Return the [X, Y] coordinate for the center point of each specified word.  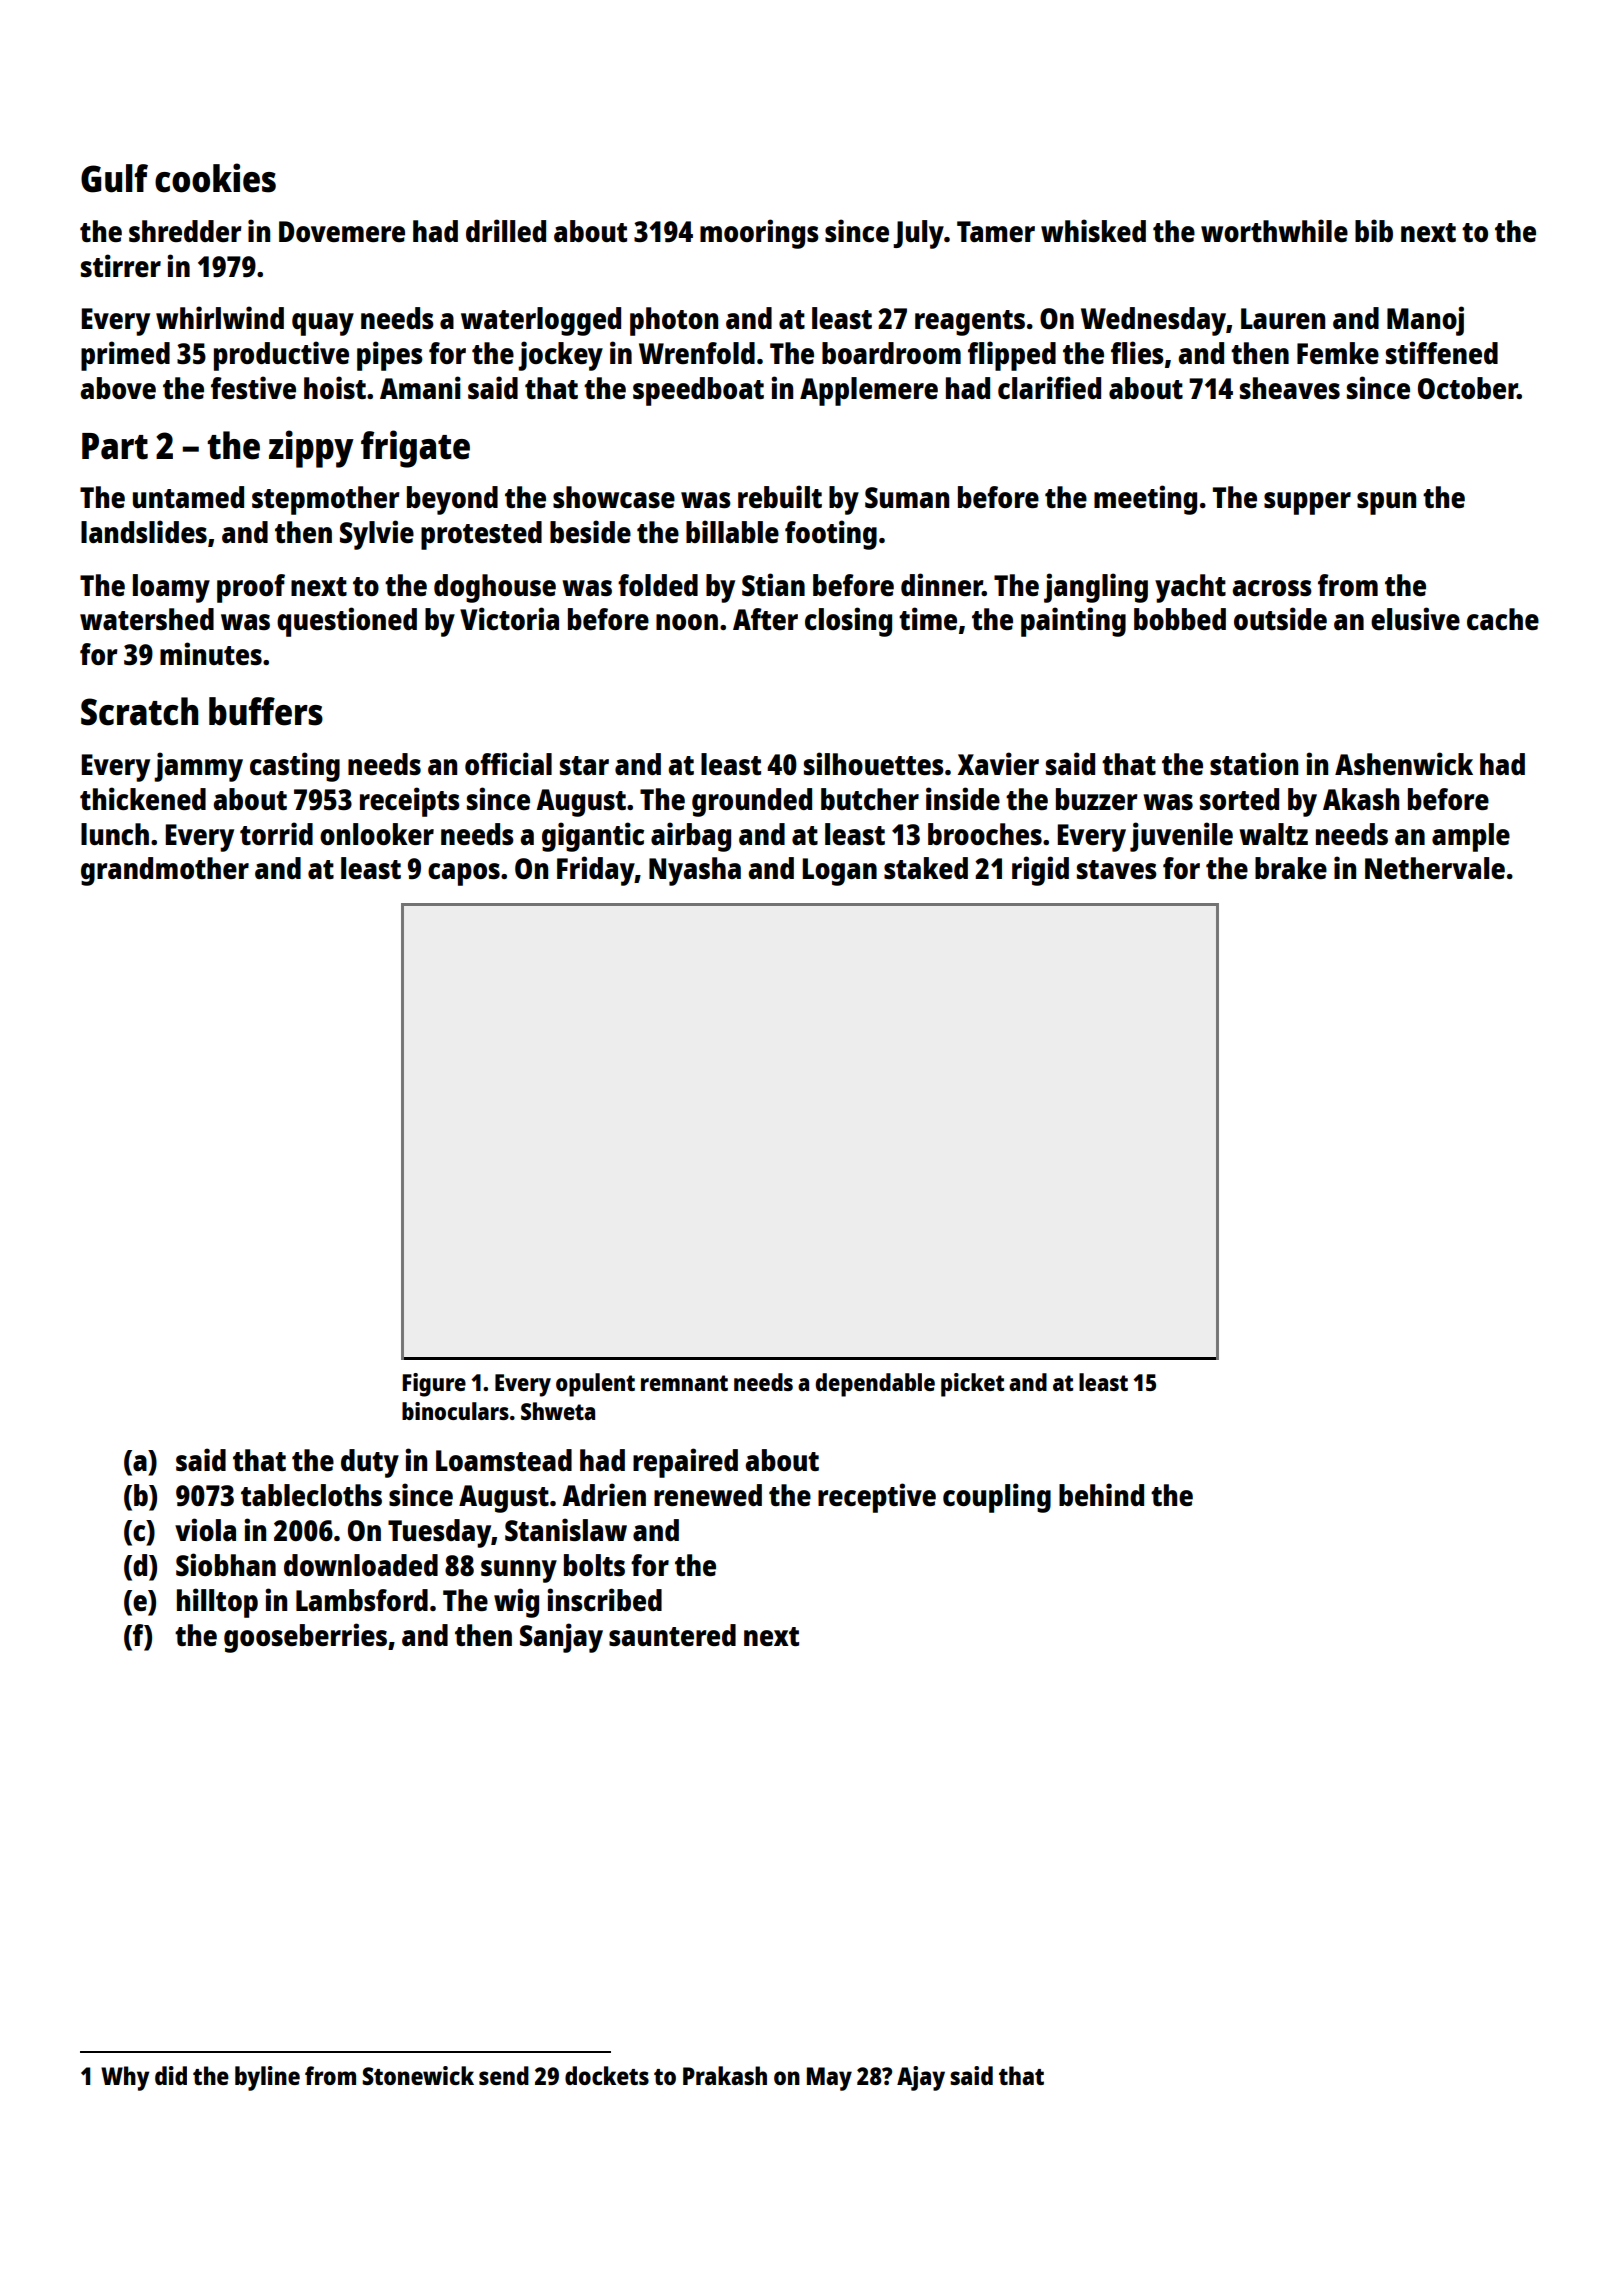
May [829, 2079]
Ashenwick [1404, 763]
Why [125, 2078]
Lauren [1283, 318]
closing [848, 622]
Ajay [921, 2078]
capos [464, 874]
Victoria [509, 618]
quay [323, 324]
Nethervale [1435, 868]
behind [1101, 1494]
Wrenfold [697, 353]
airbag [691, 837]
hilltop [217, 1603]
